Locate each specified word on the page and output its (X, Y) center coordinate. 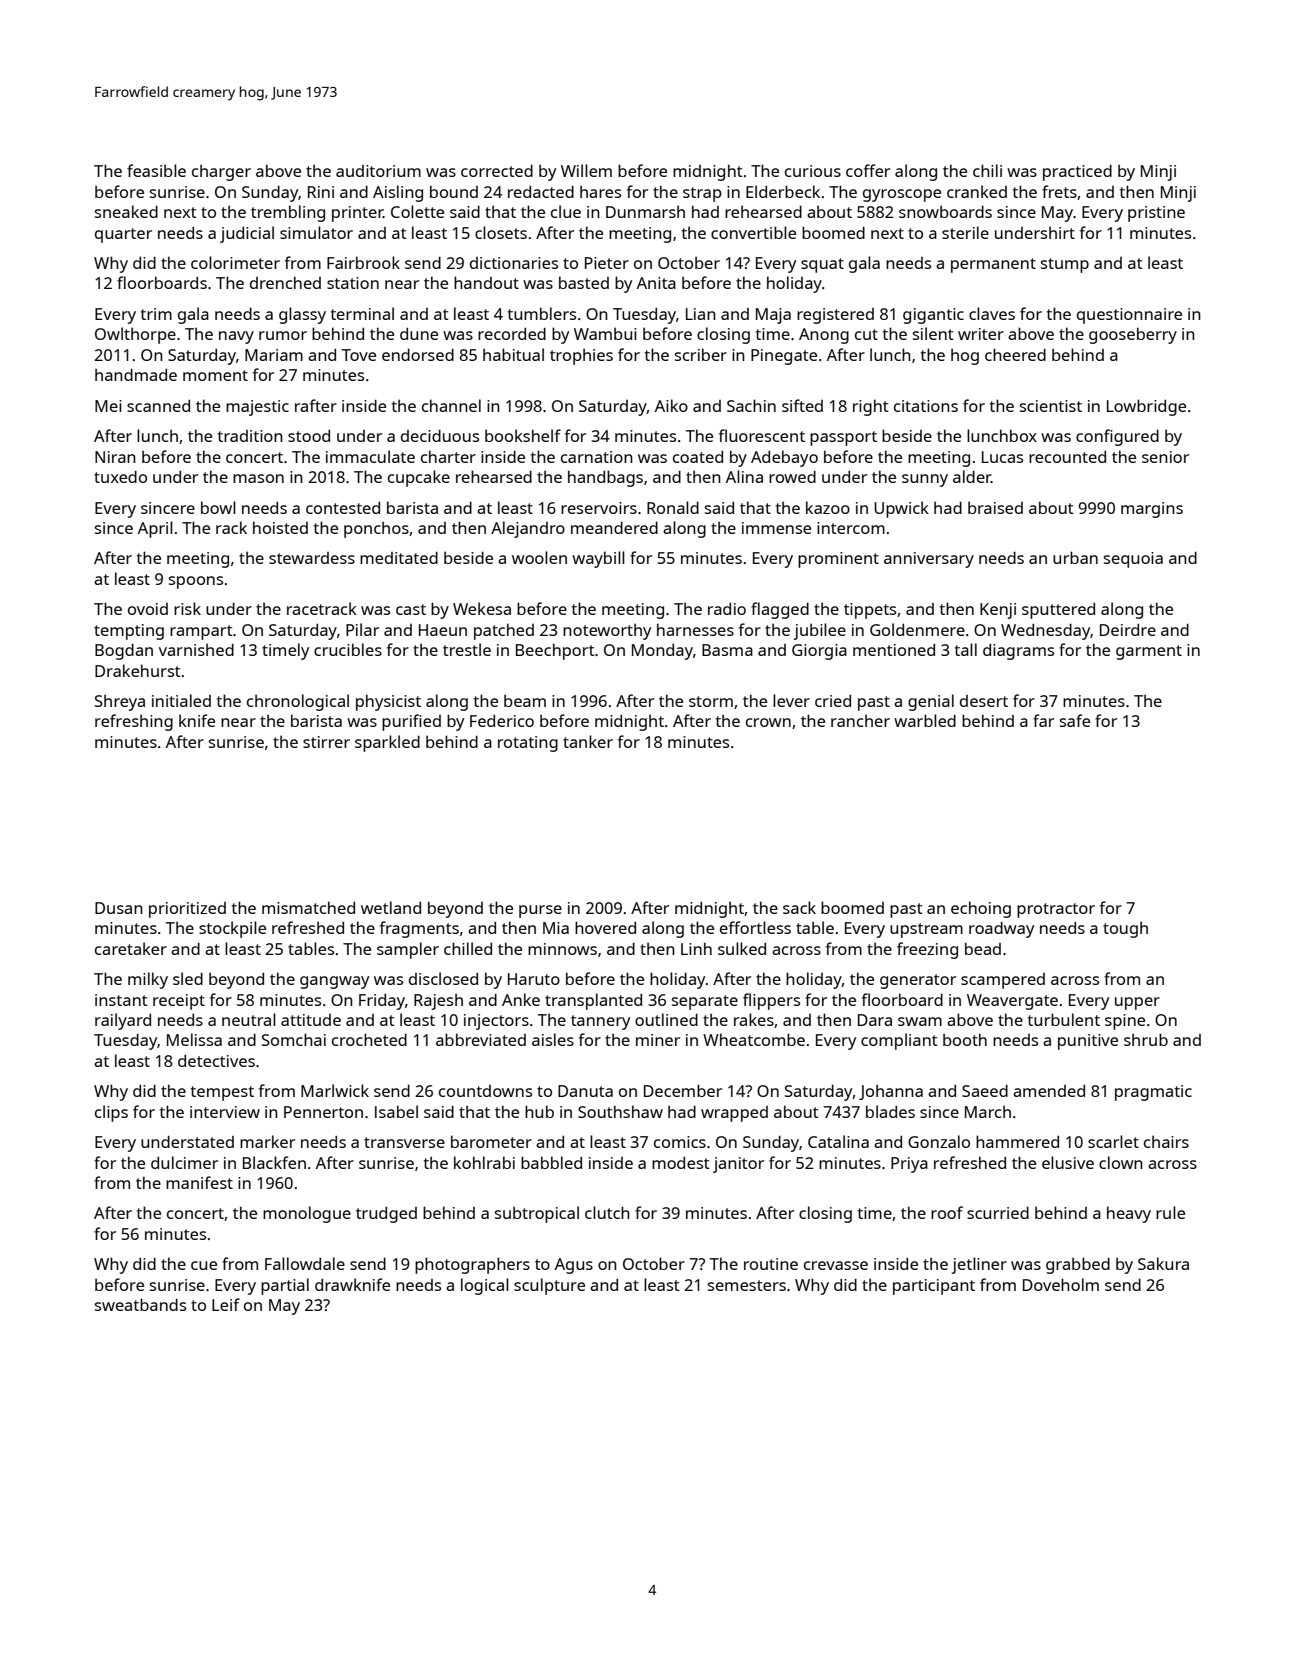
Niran (115, 457)
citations (926, 406)
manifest (199, 1182)
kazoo (828, 507)
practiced (1077, 172)
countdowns (485, 1091)
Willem (586, 170)
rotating (528, 744)
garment (1149, 652)
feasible (156, 170)
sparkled (387, 743)
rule (1170, 1212)
